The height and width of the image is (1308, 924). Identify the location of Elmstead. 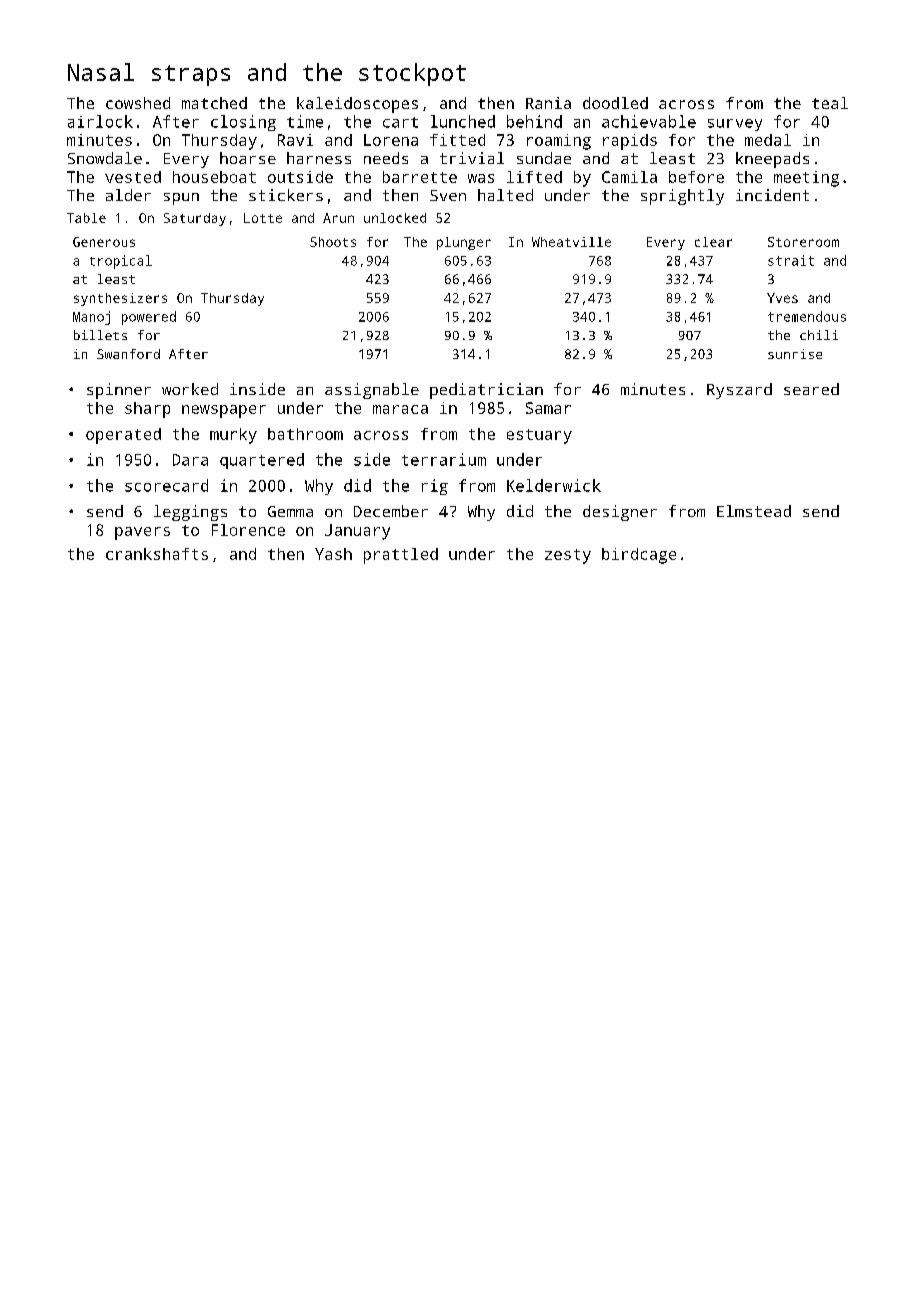
(754, 511).
